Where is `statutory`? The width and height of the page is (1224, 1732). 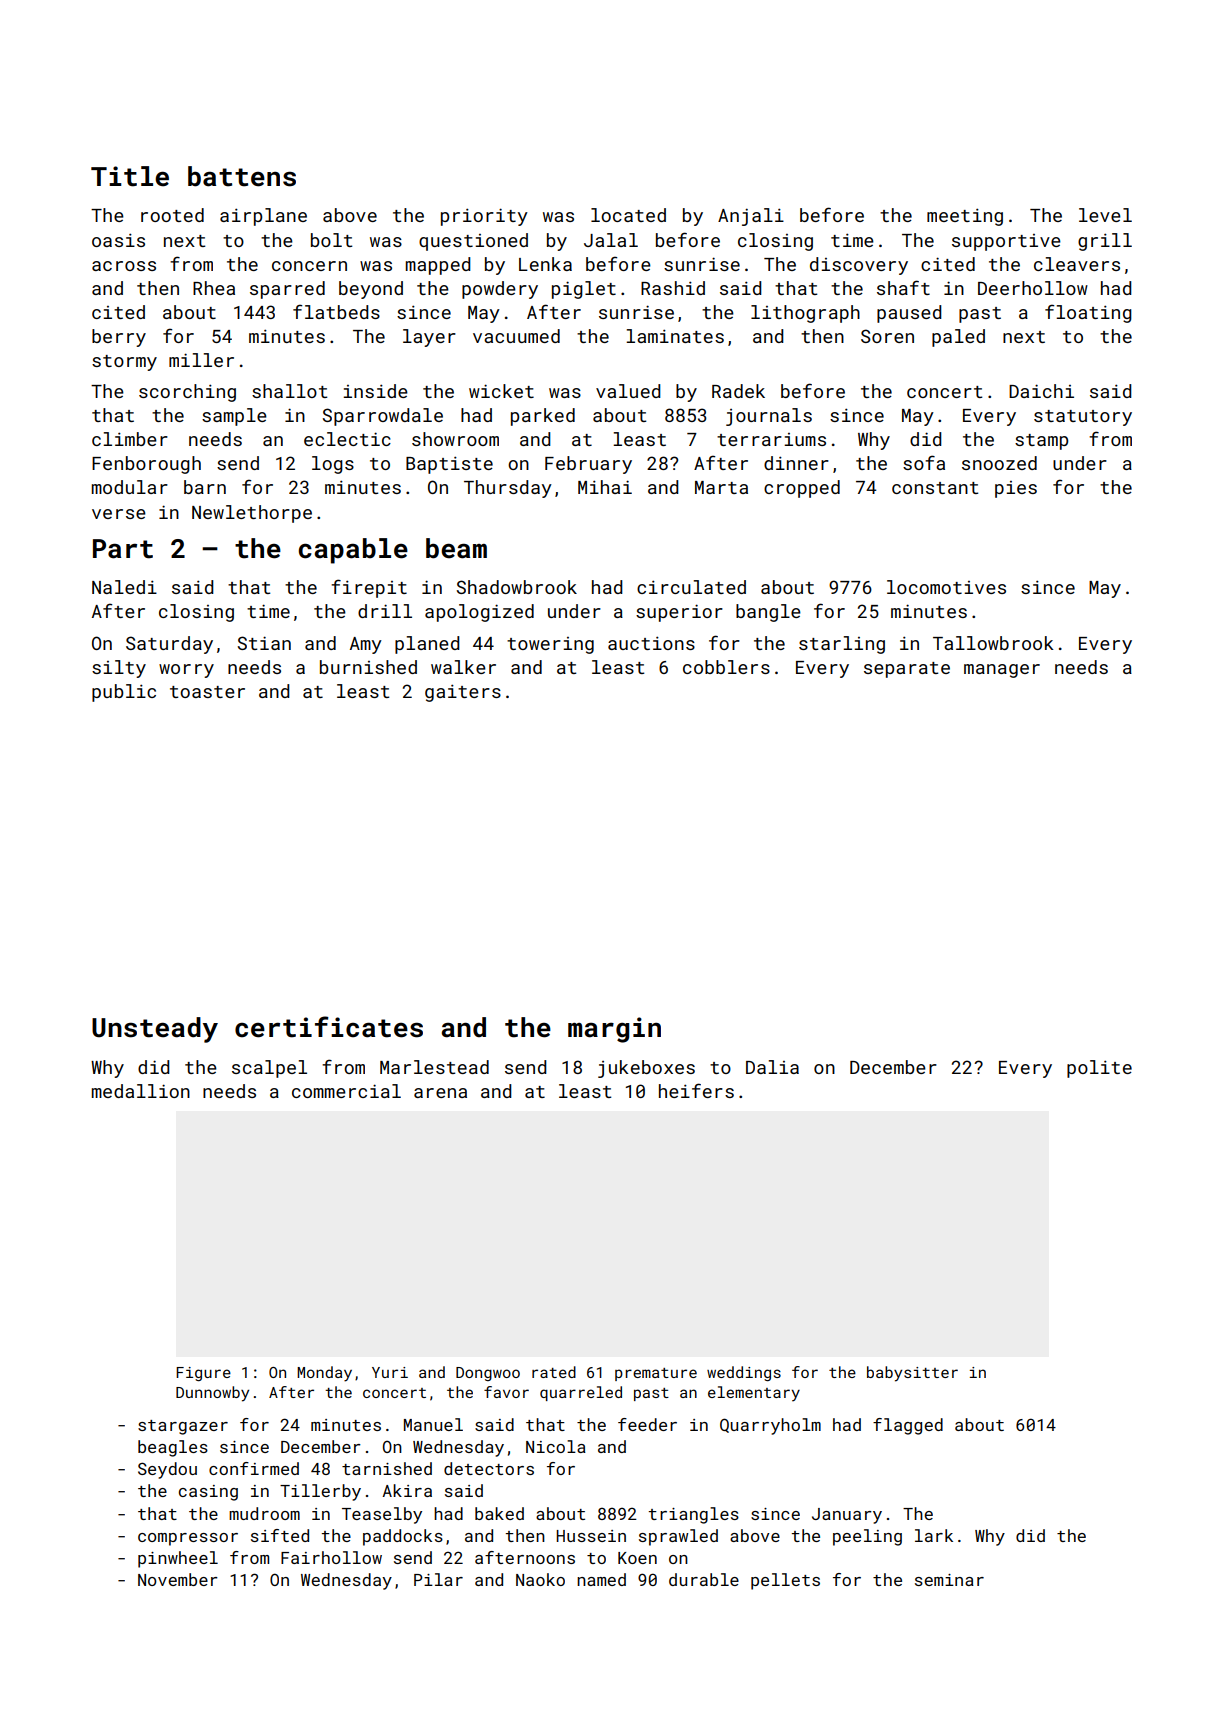 statutory is located at coordinates (1083, 418).
